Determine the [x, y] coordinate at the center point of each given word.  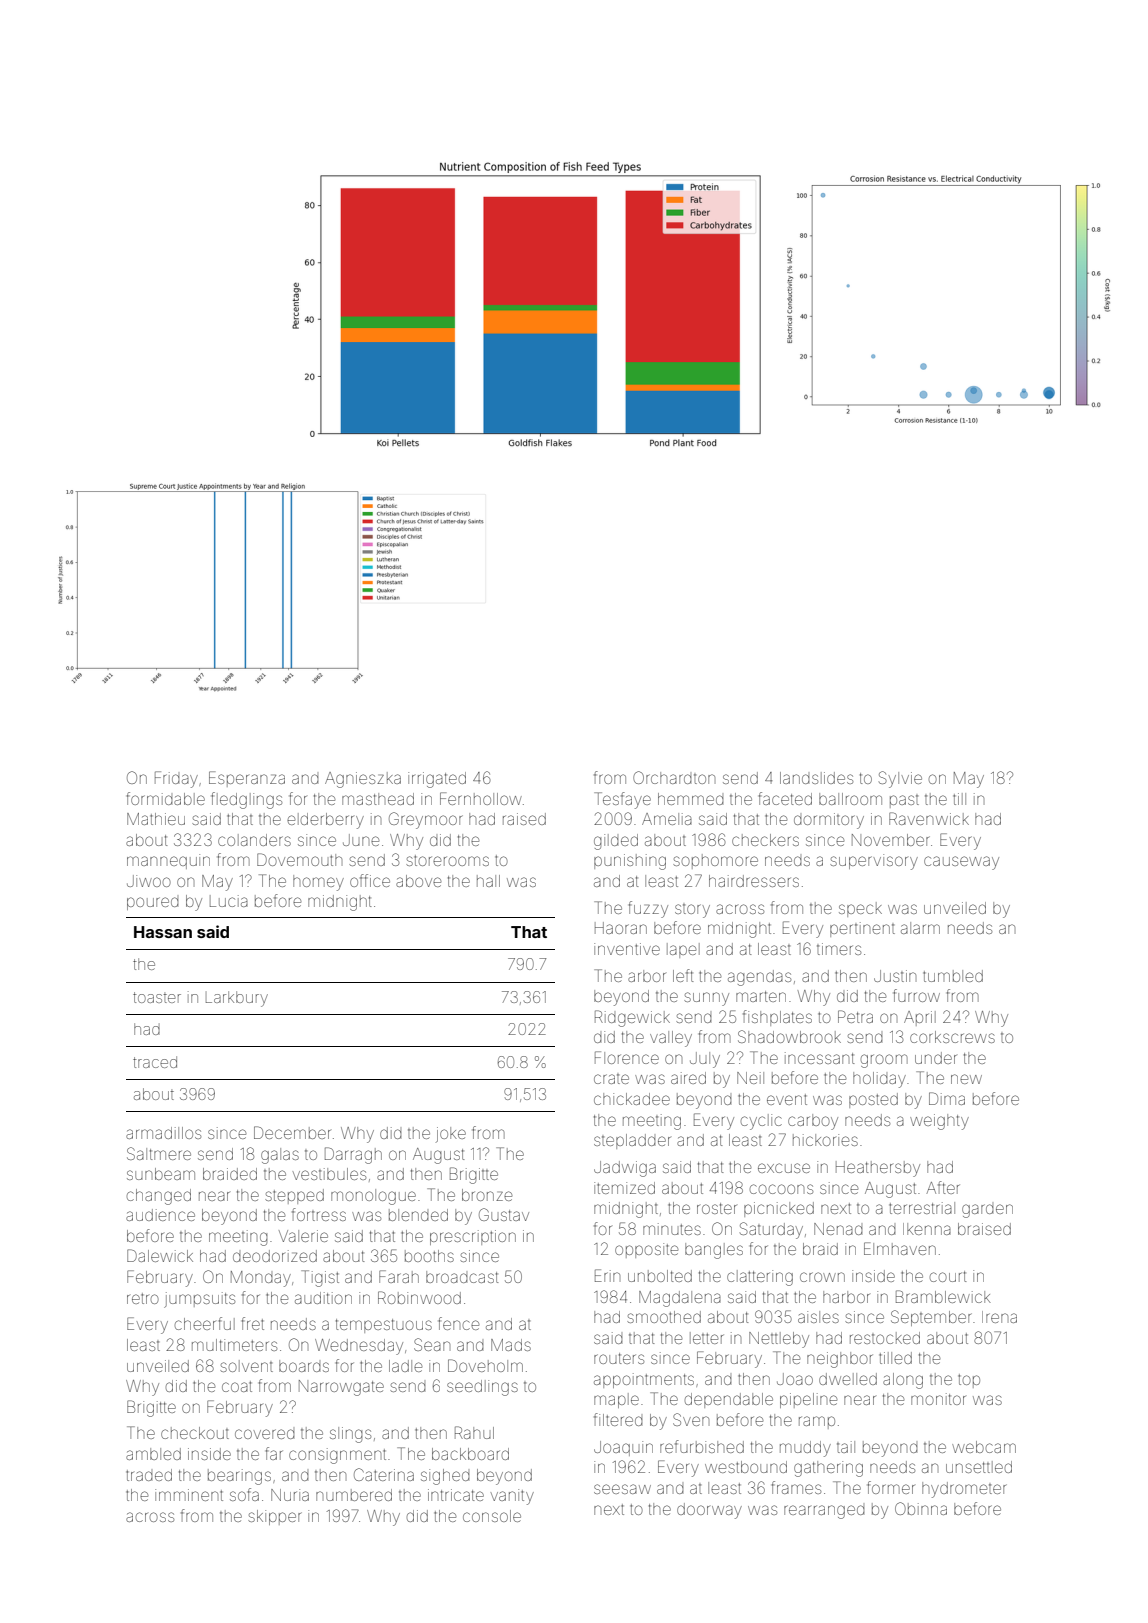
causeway [961, 863]
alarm [920, 928]
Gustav [504, 1214]
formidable [166, 798]
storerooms [447, 860]
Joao [795, 1379]
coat [237, 1386]
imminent [189, 1495]
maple [616, 1400]
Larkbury [237, 999]
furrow [916, 995]
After [943, 1187]
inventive [627, 949]
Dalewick [160, 1255]
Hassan [163, 932]
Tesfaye [622, 800]
